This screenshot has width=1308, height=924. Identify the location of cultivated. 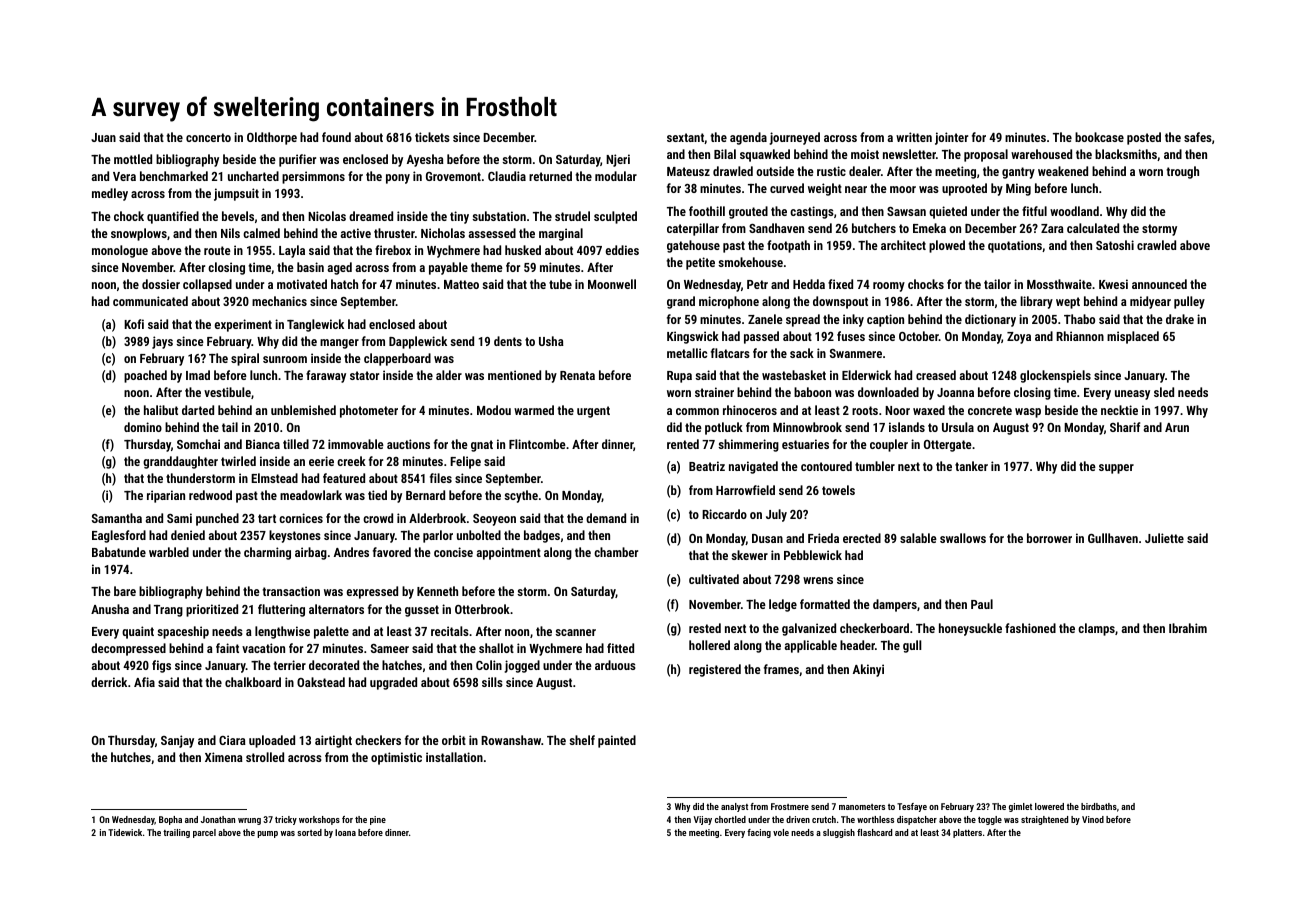
(714, 579).
